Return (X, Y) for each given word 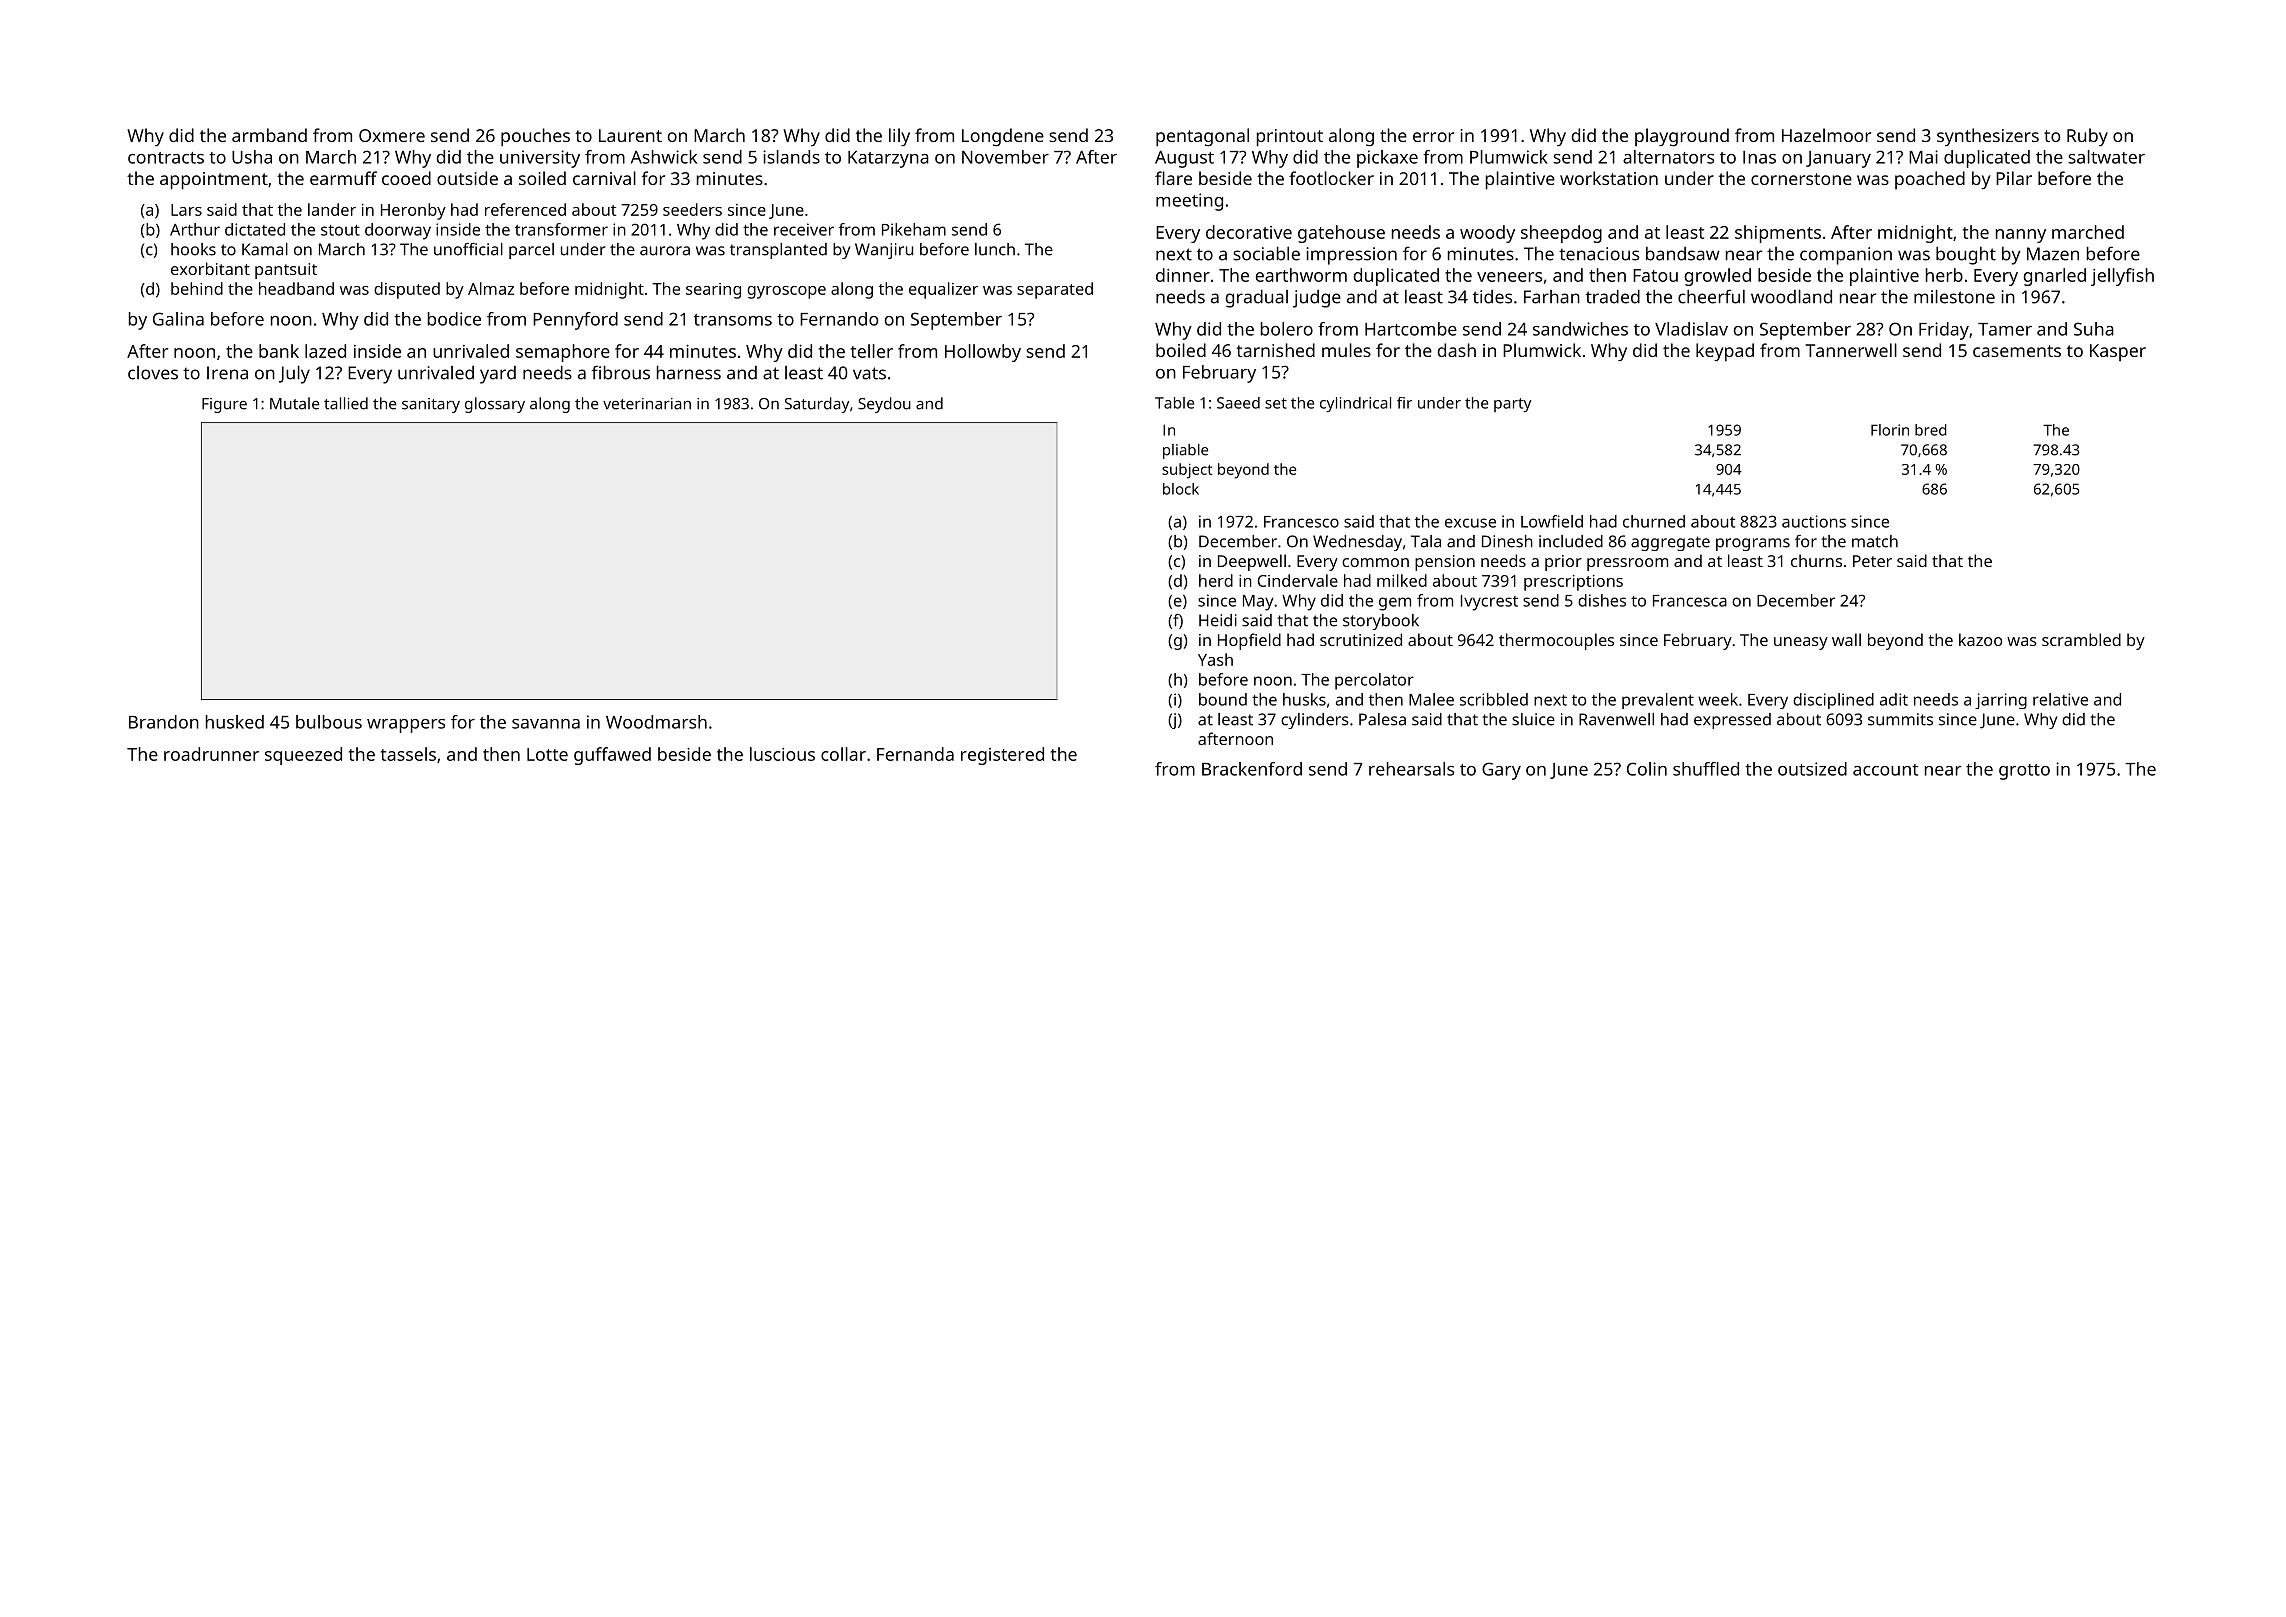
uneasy (1801, 643)
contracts (166, 158)
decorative (1249, 232)
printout (1290, 138)
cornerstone (1801, 179)
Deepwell (1252, 562)
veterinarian (647, 404)
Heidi (1218, 620)
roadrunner (211, 754)
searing (713, 291)
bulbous (329, 722)
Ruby (2087, 137)
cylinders (1315, 721)
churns (1816, 560)
